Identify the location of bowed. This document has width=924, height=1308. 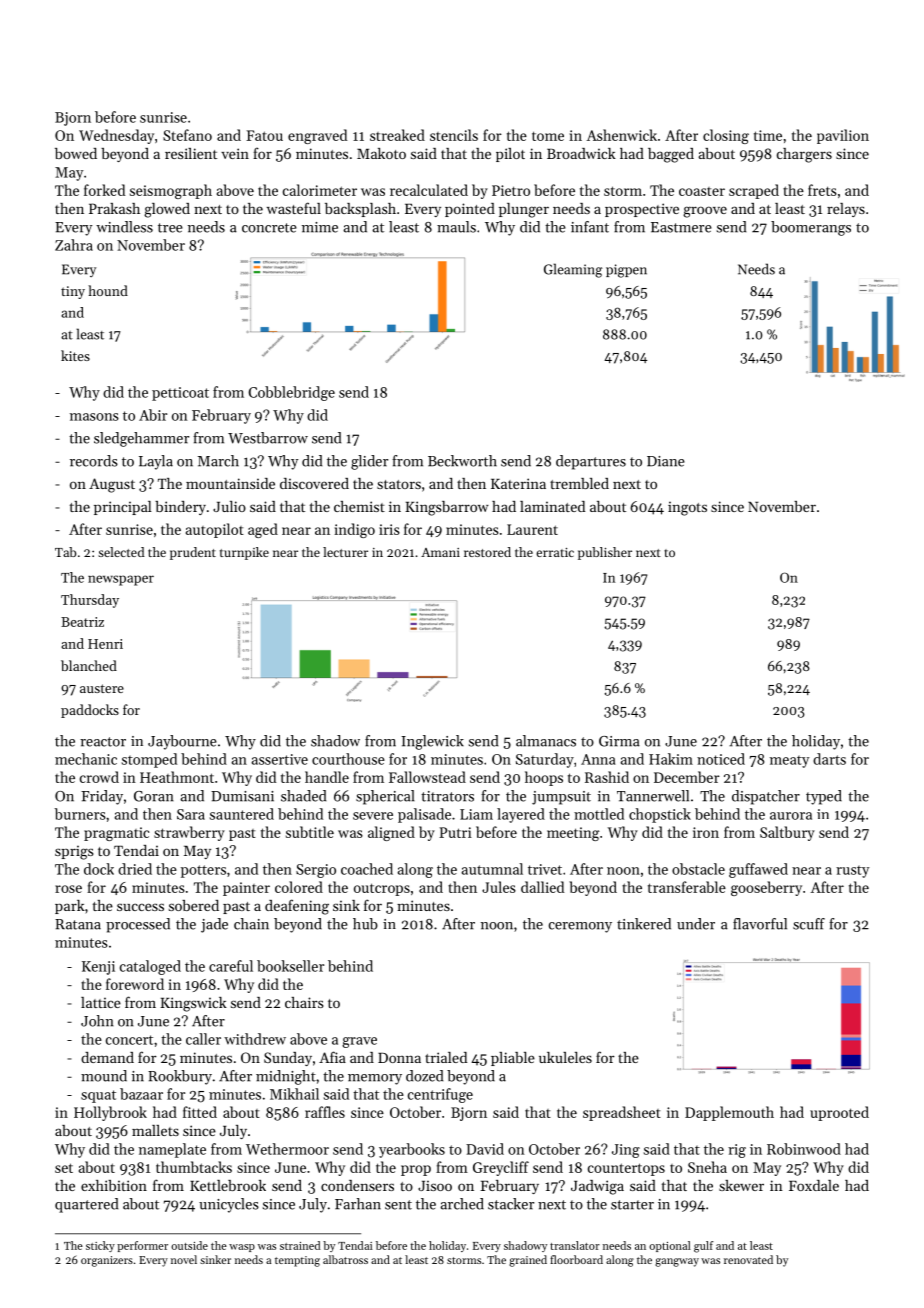
(76, 153).
